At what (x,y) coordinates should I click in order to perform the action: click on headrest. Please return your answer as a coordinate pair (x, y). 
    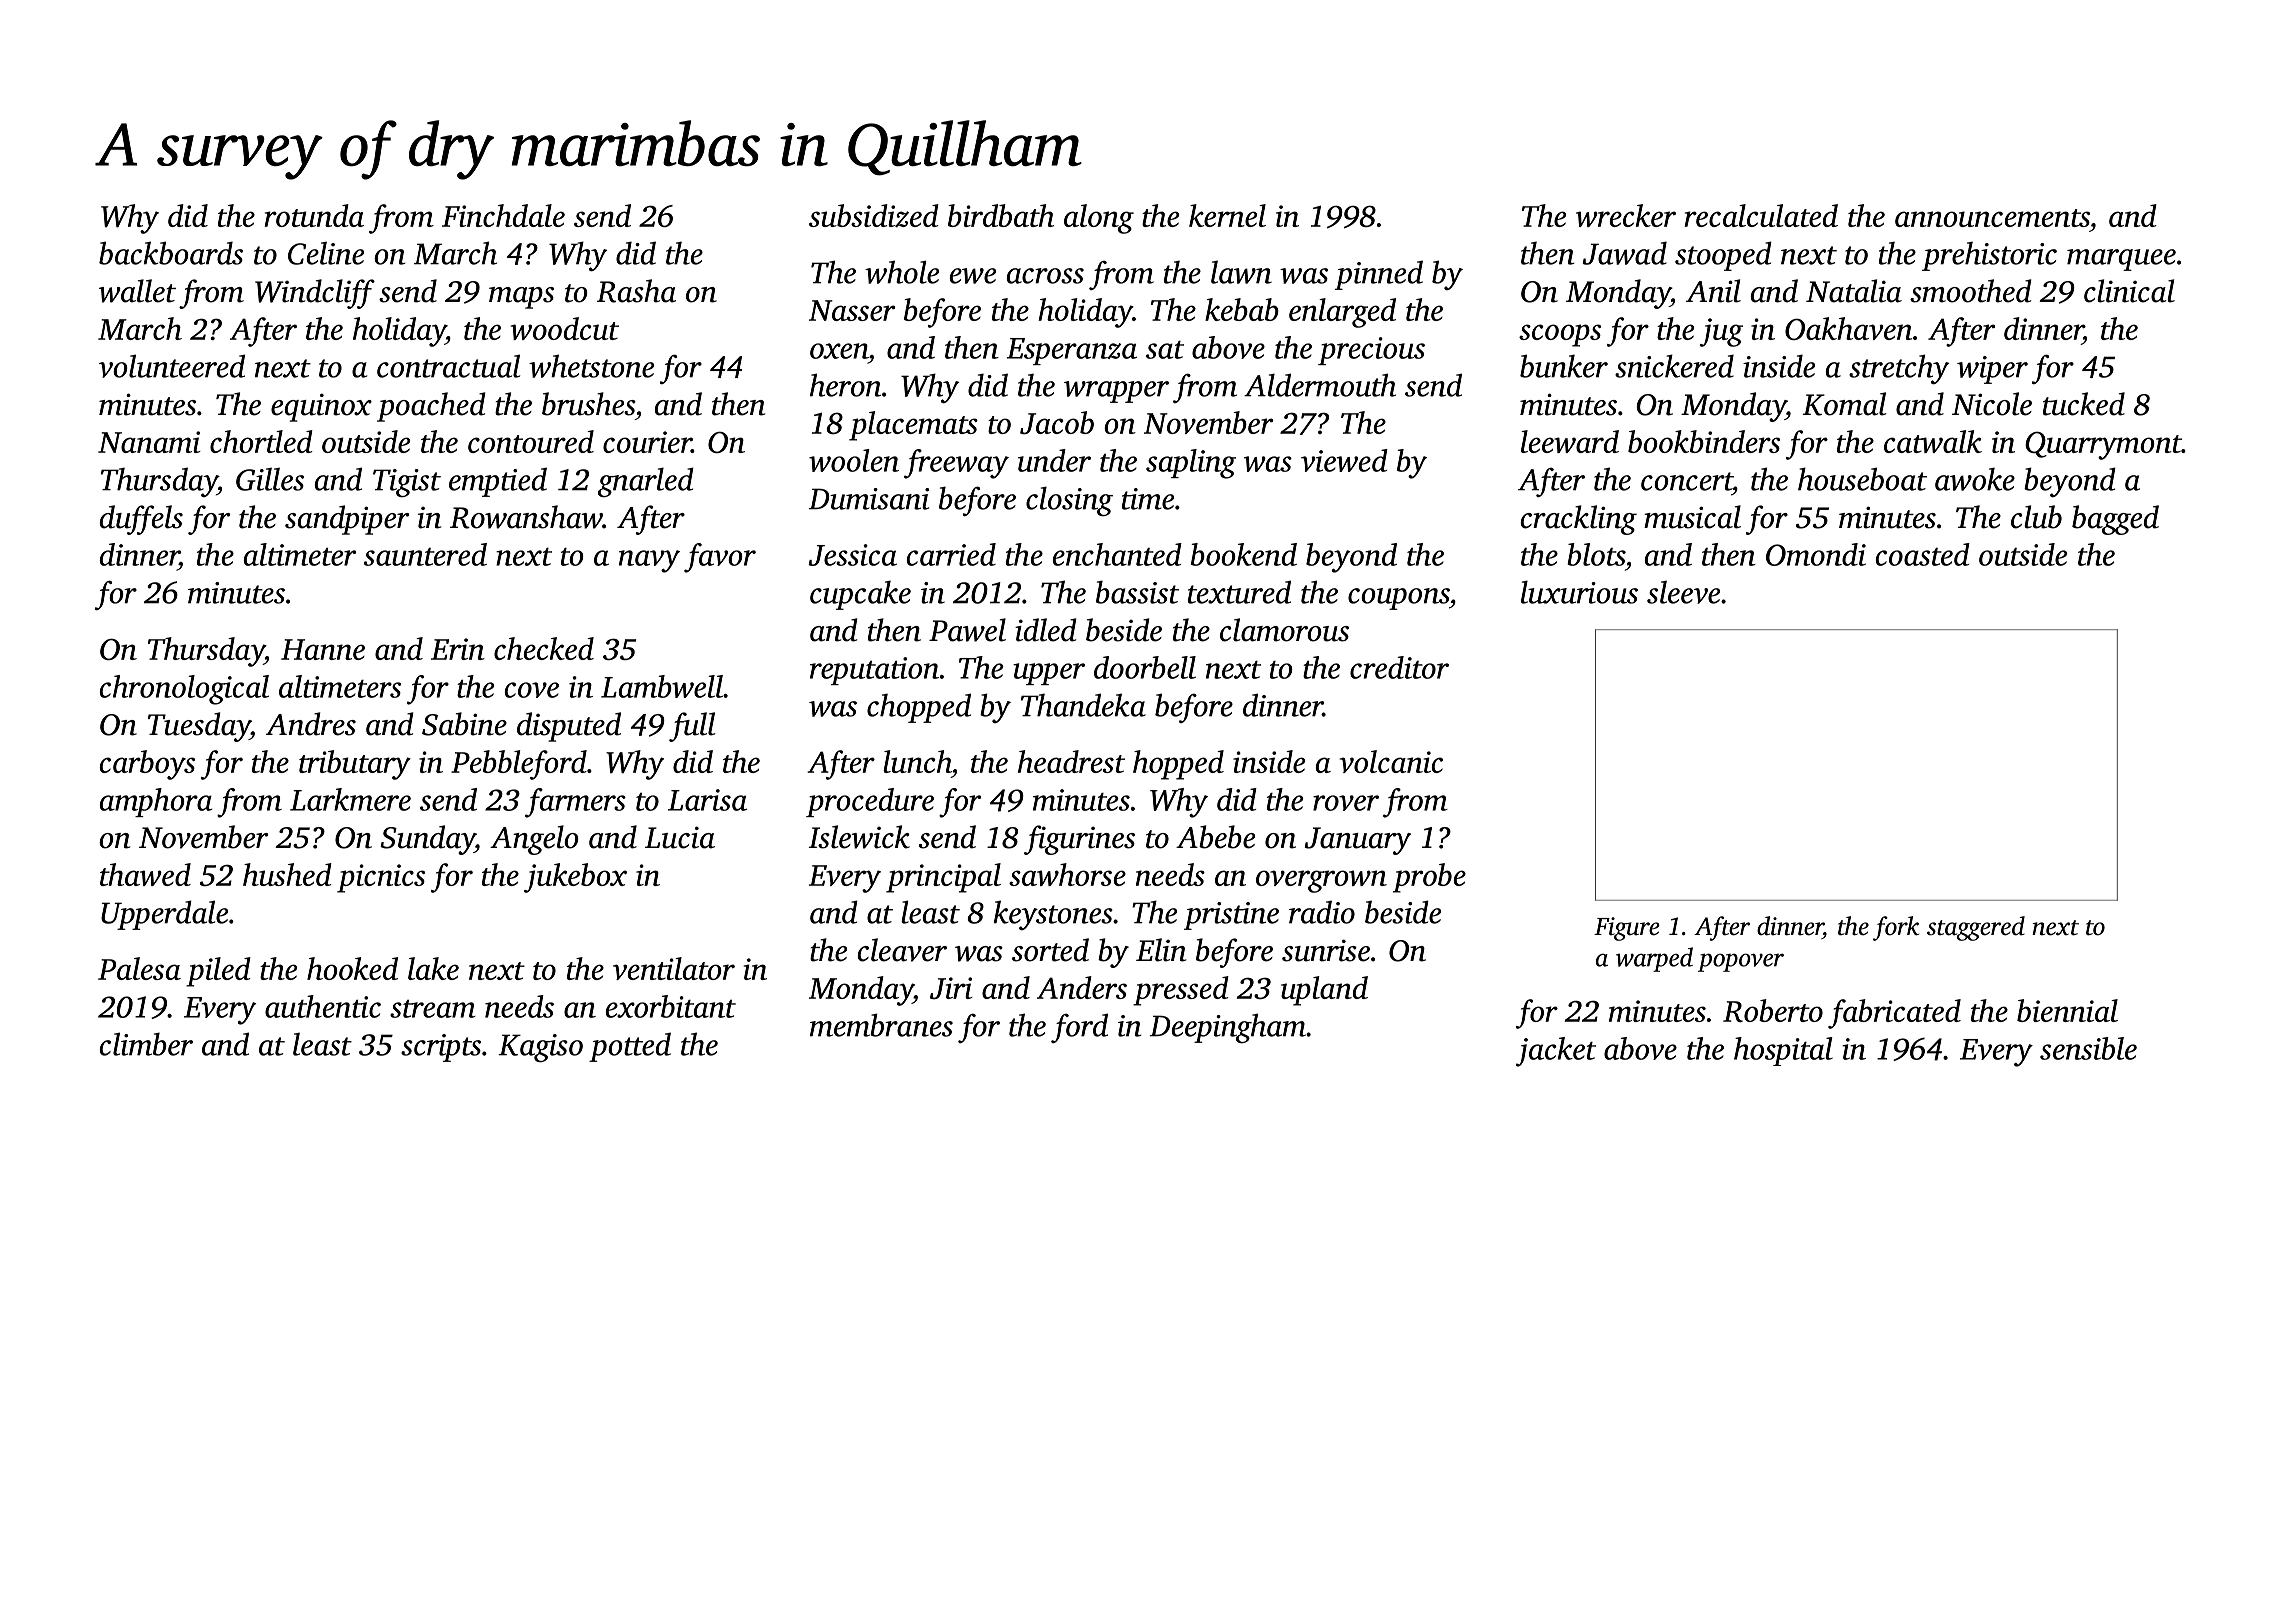
    Looking at the image, I should click on (1071, 761).
